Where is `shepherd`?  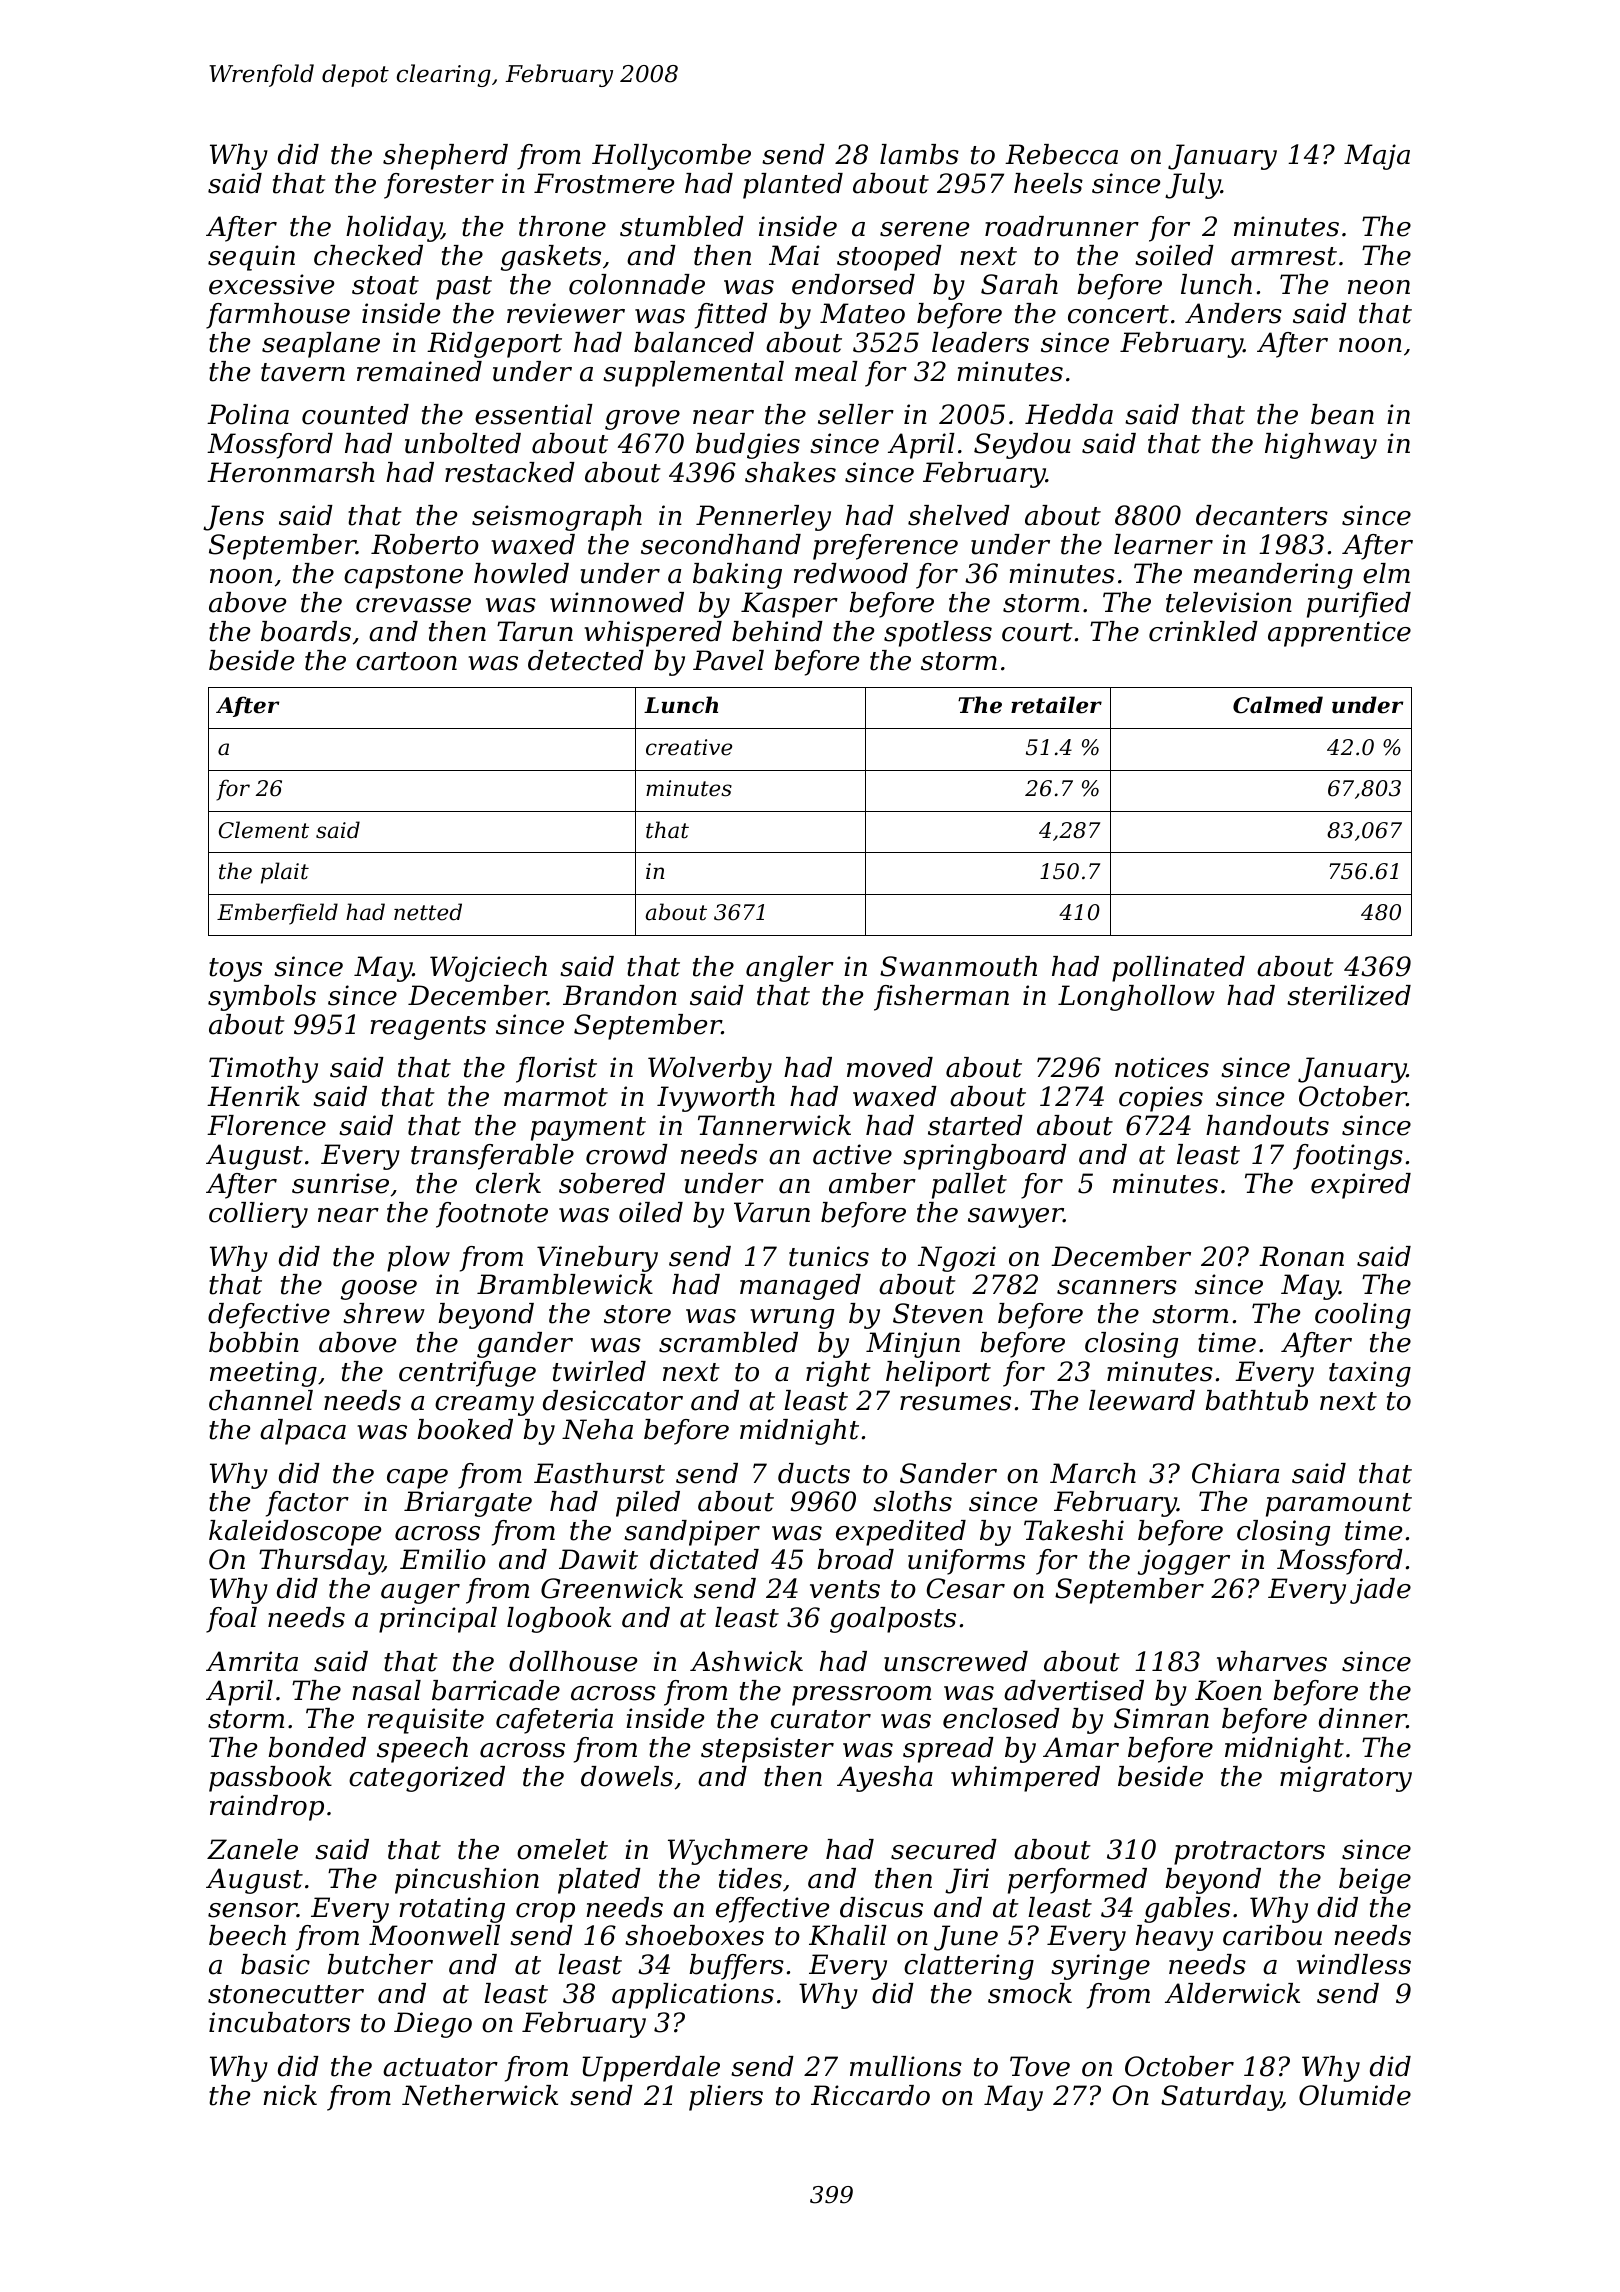 shepherd is located at coordinates (445, 157).
